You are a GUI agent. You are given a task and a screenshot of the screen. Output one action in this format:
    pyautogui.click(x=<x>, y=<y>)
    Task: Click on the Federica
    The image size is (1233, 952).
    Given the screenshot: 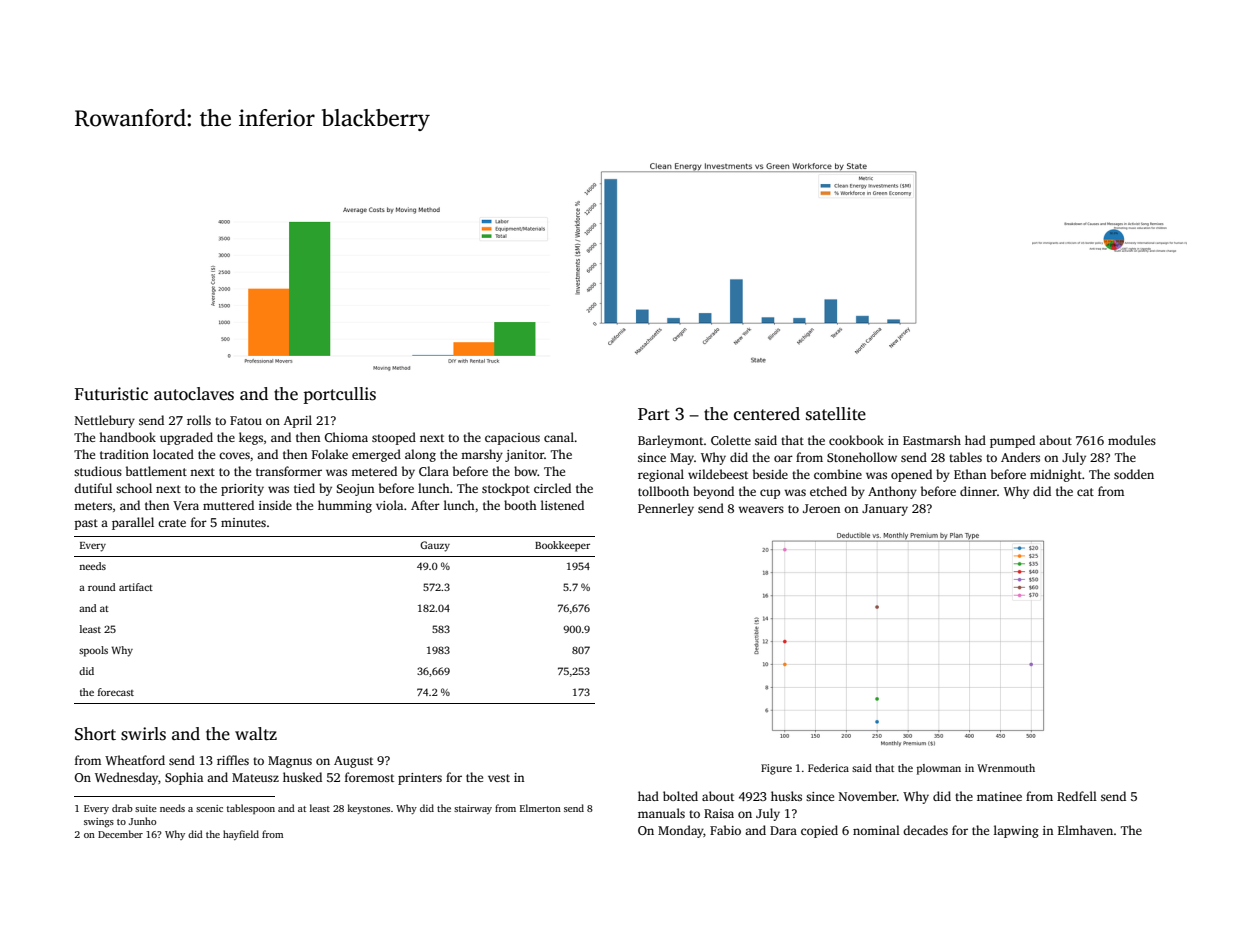 What is the action you would take?
    pyautogui.click(x=828, y=768)
